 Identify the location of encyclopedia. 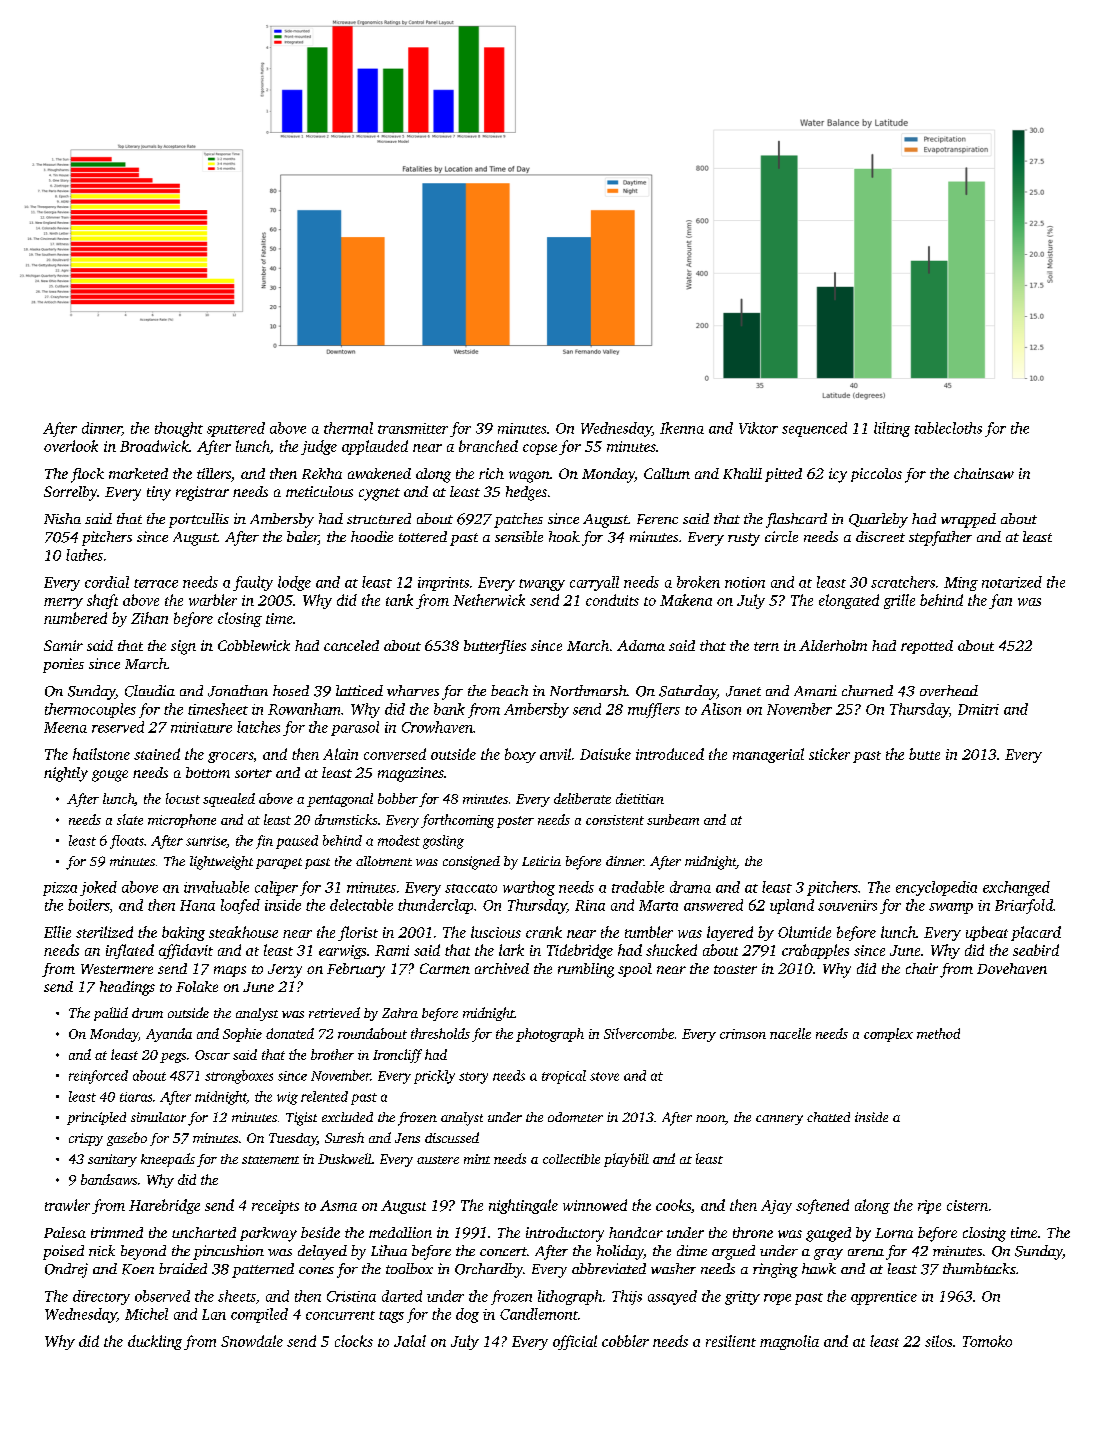
(936, 888).
